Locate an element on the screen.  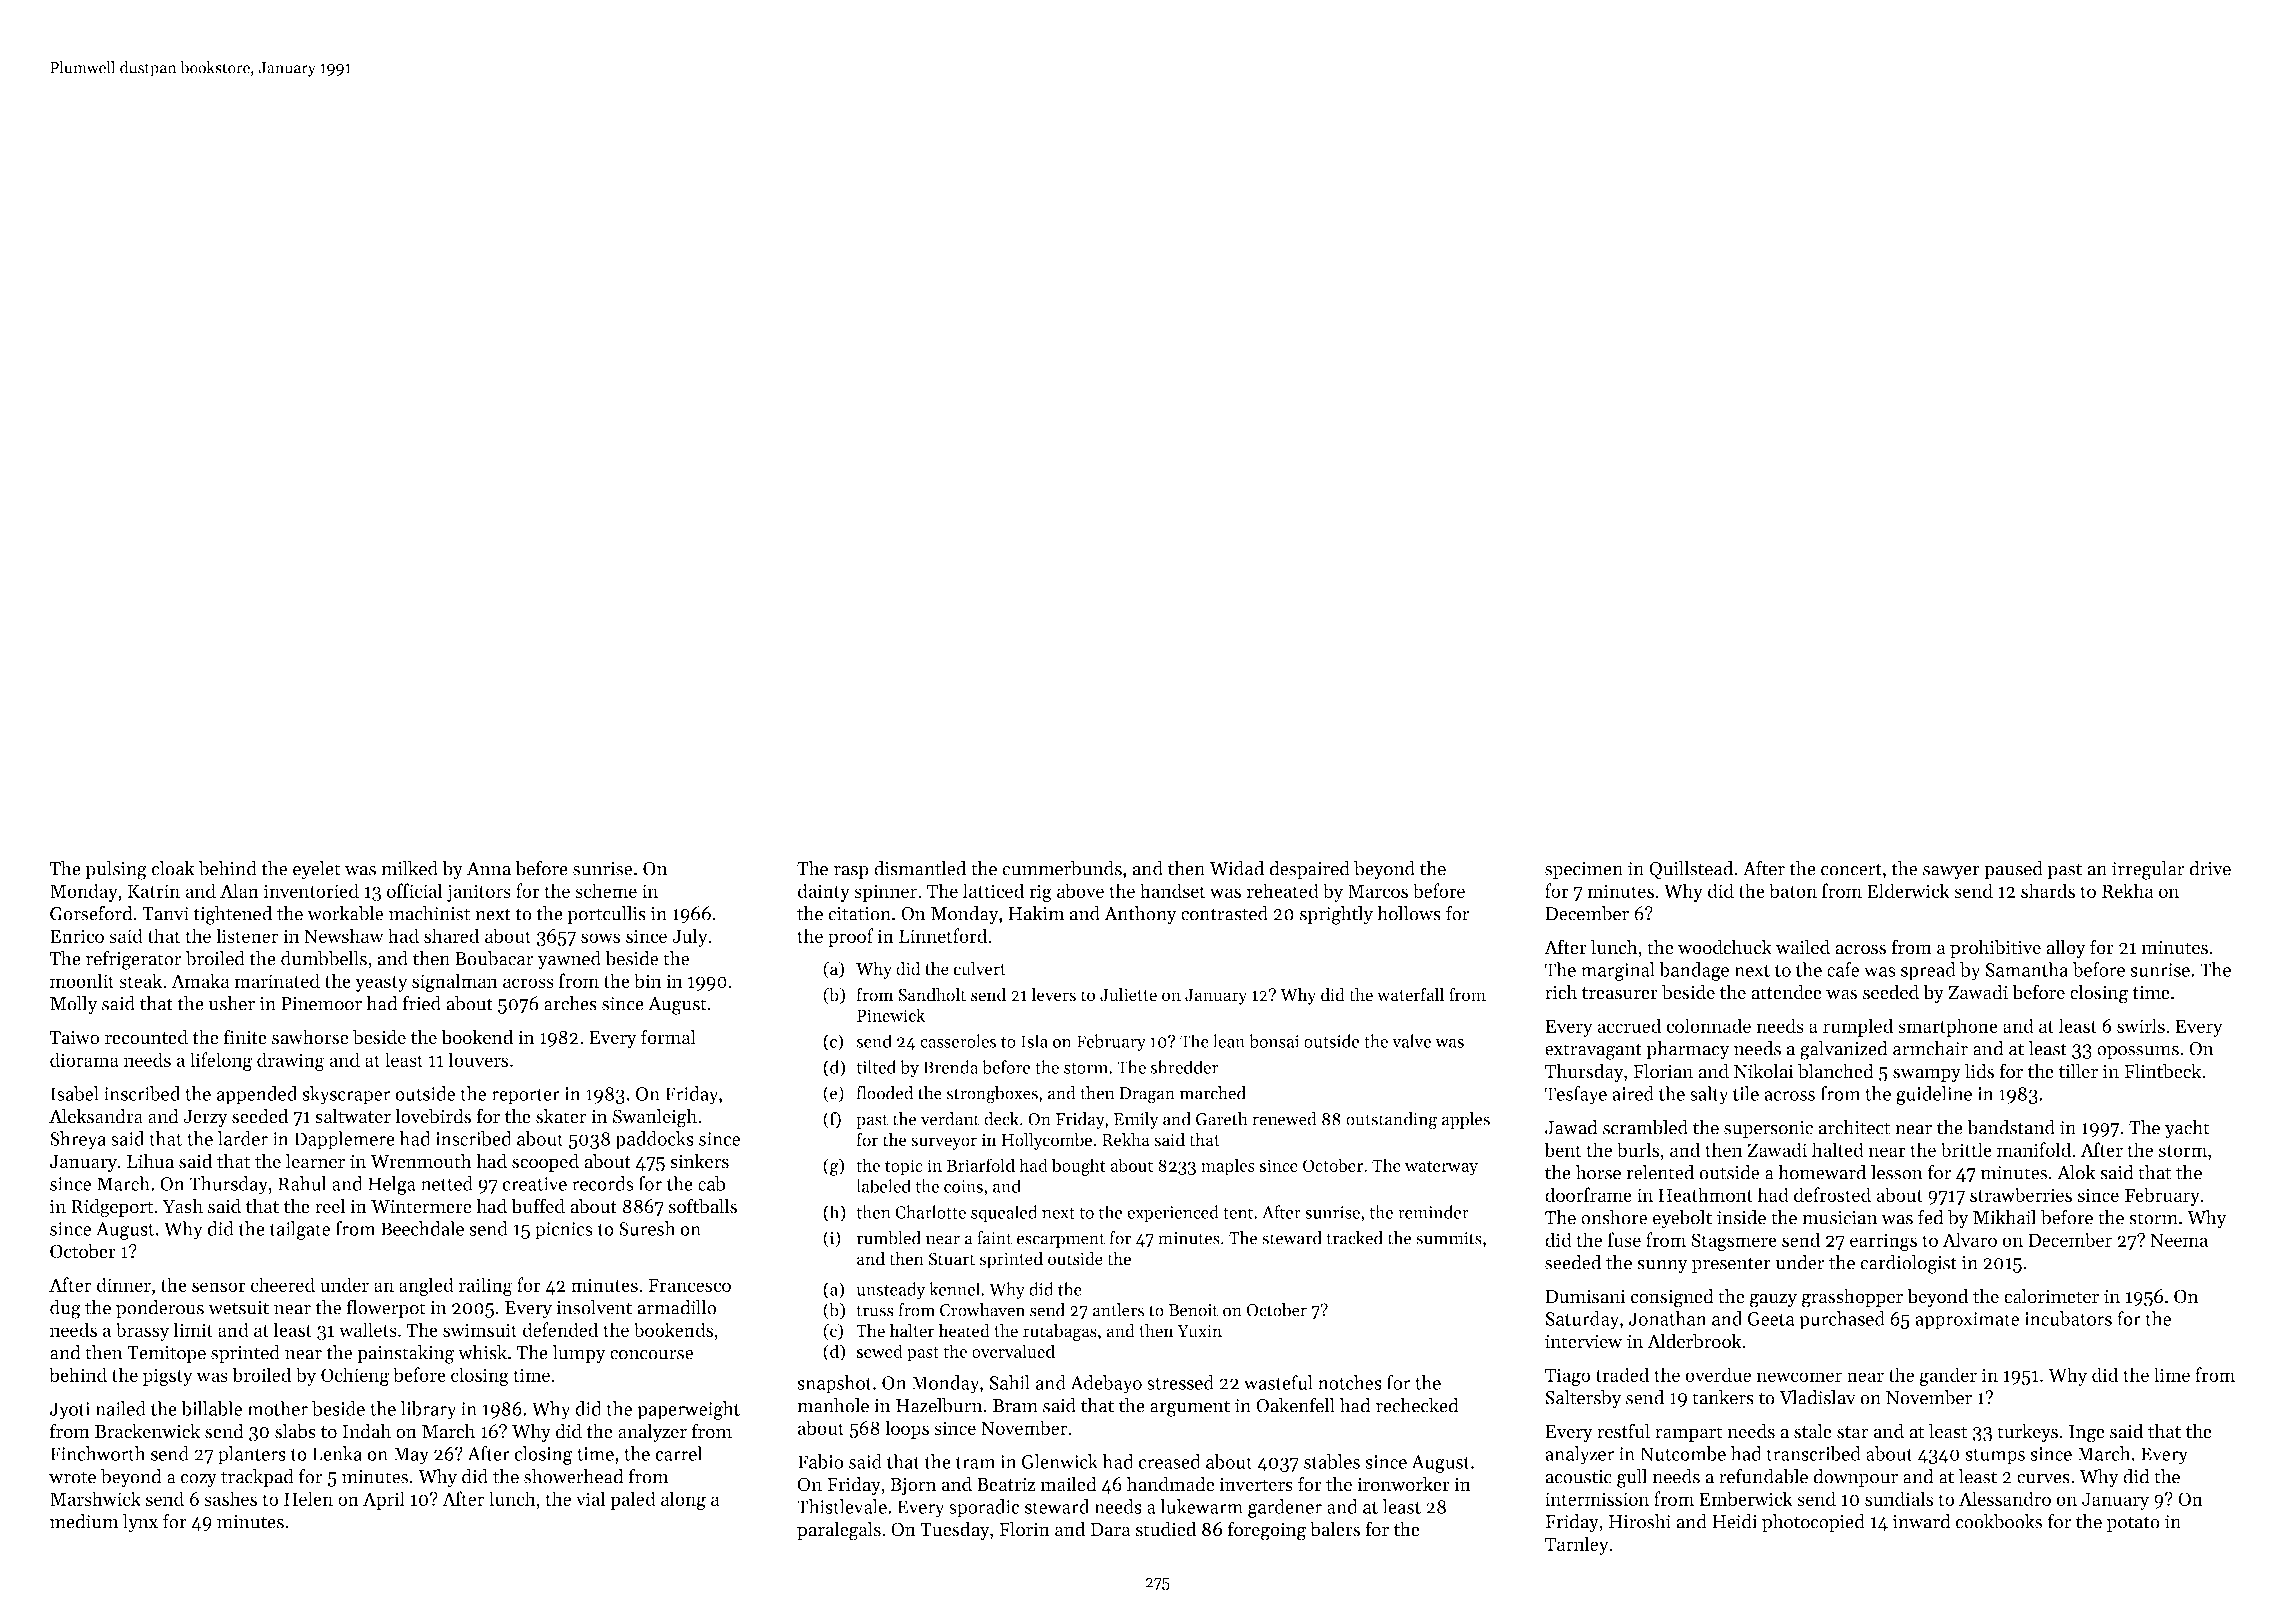
cummerbunds is located at coordinates (1062, 868).
